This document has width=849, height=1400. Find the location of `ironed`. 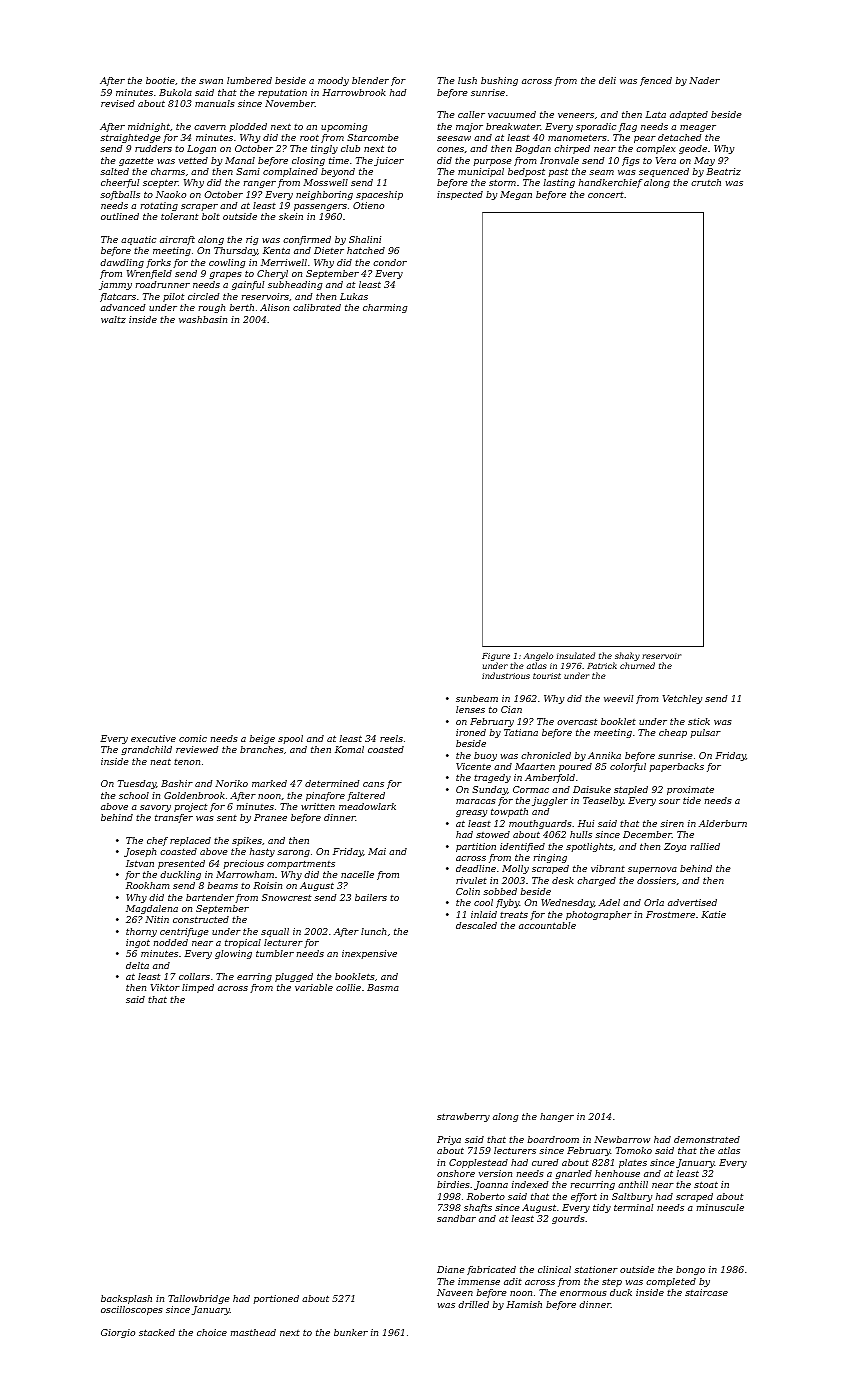

ironed is located at coordinates (471, 732).
